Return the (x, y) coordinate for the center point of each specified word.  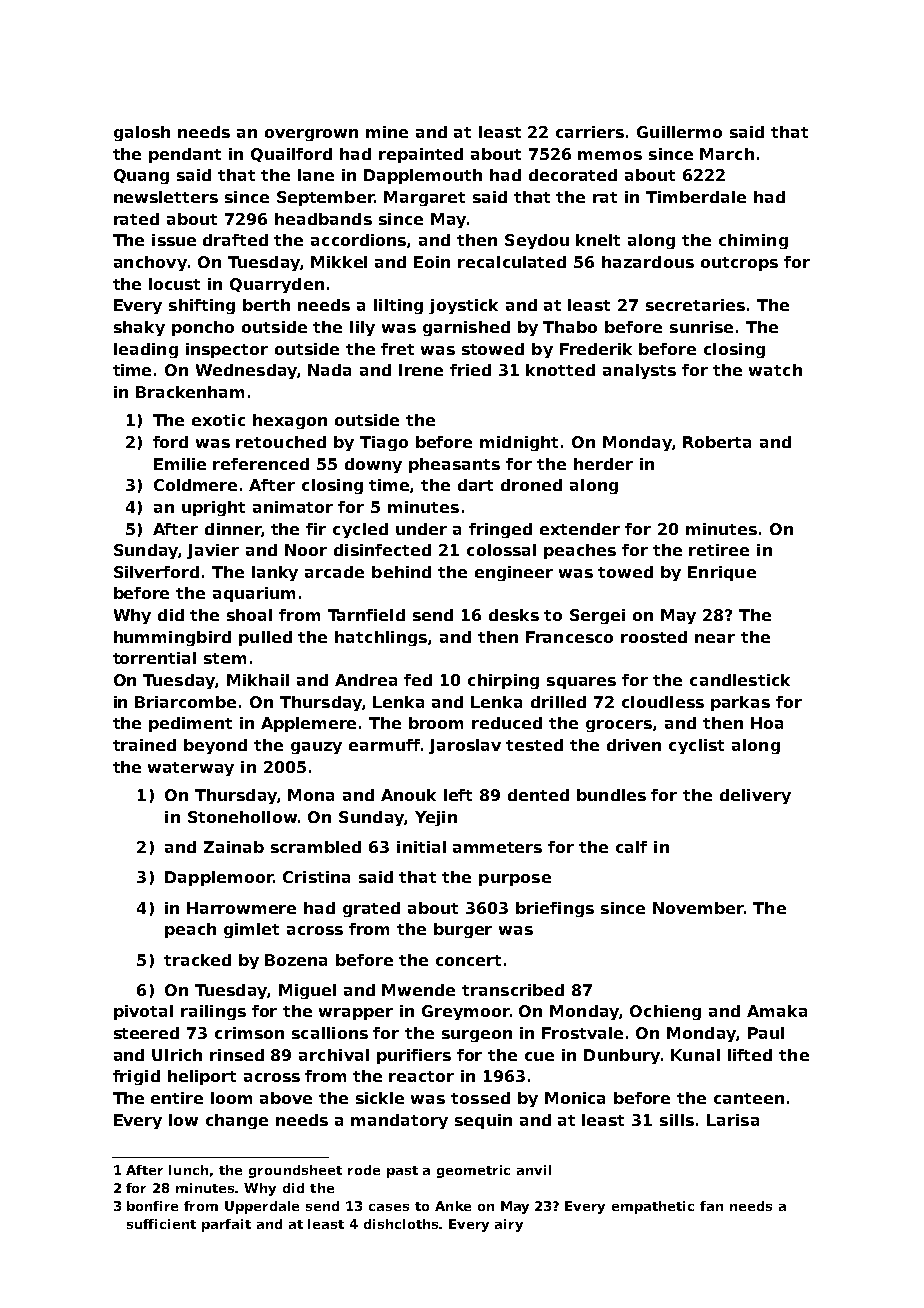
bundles (611, 795)
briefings (555, 909)
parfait (226, 1225)
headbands (323, 219)
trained (144, 745)
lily (362, 328)
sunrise (701, 327)
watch (775, 370)
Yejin (436, 818)
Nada (329, 370)
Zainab (234, 847)
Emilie (180, 464)
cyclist (696, 746)
